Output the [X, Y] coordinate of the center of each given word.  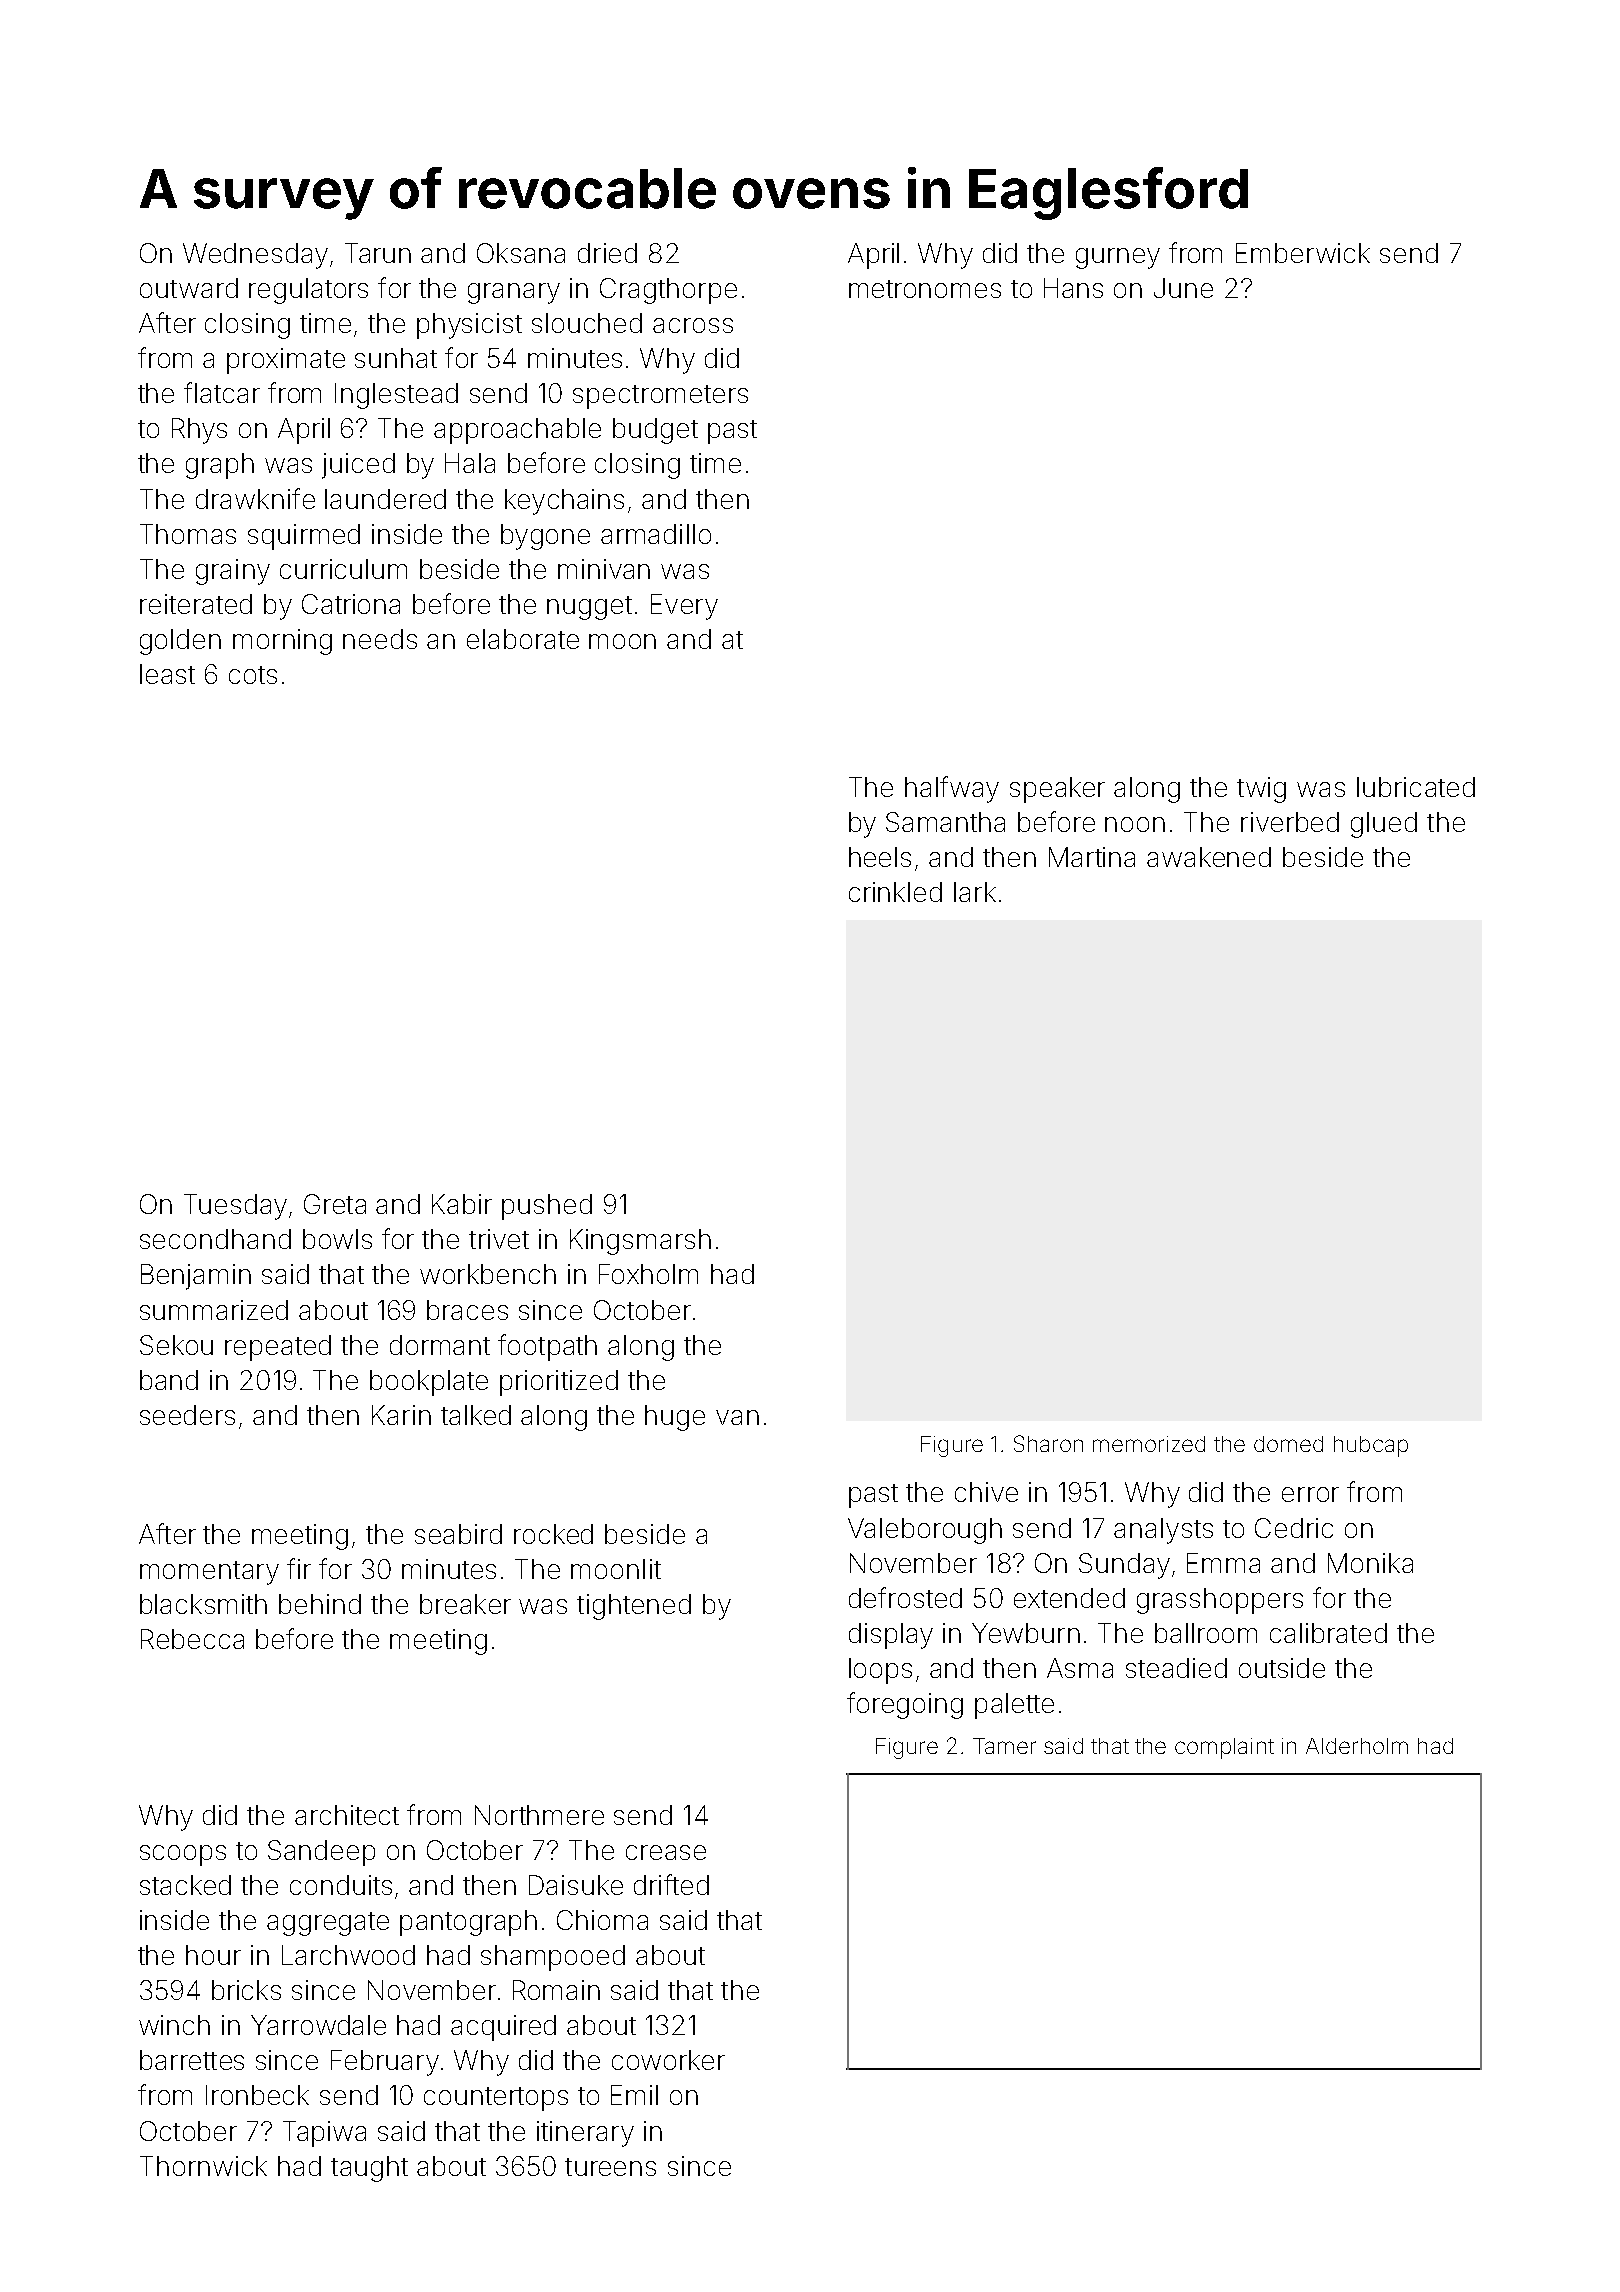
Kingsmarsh [640, 1242]
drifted [671, 1884]
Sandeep [321, 1853]
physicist [469, 326]
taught [369, 2169]
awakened [1209, 857]
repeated [278, 1348]
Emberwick [1303, 253]
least [167, 674]
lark [975, 892]
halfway [952, 789]
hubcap [1371, 1446]
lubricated [1416, 787]
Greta [335, 1204]
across [693, 325]
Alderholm [1357, 1746]
